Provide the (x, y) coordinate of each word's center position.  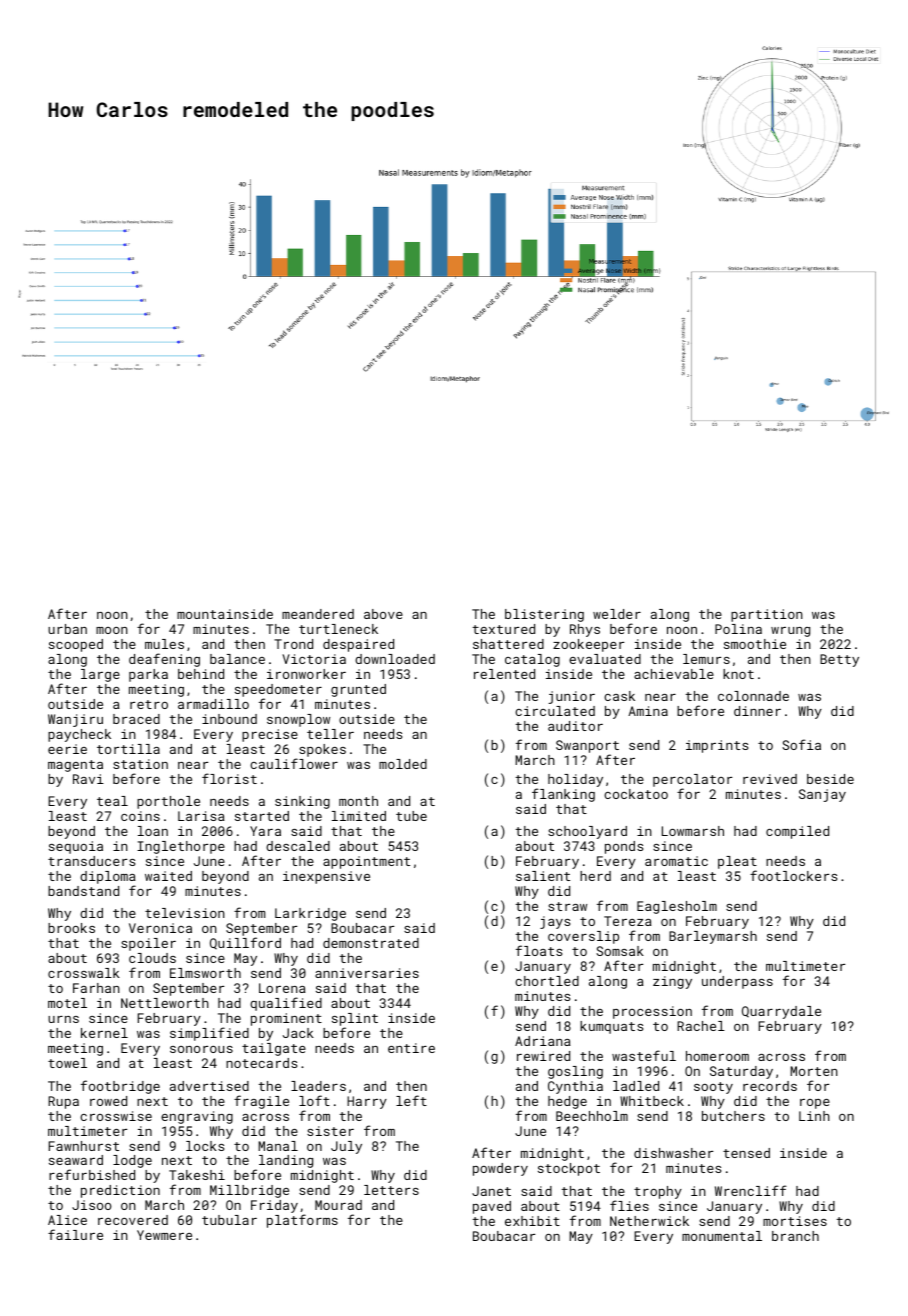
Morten (814, 1071)
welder (617, 614)
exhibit (532, 1221)
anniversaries (367, 973)
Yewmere (164, 1235)
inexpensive (326, 877)
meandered (318, 614)
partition (767, 615)
